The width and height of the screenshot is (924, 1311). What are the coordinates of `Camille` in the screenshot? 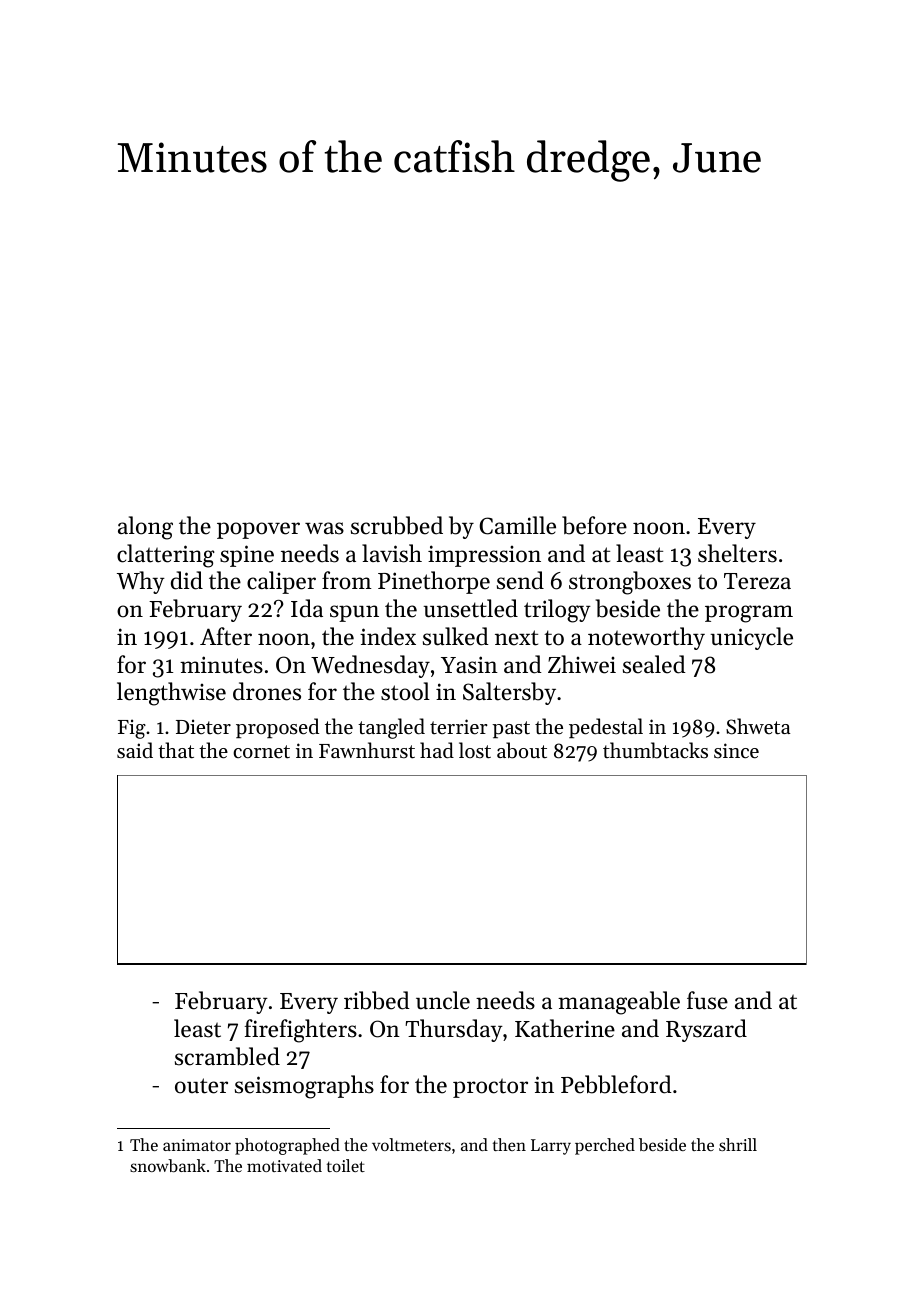 It's located at (518, 525).
